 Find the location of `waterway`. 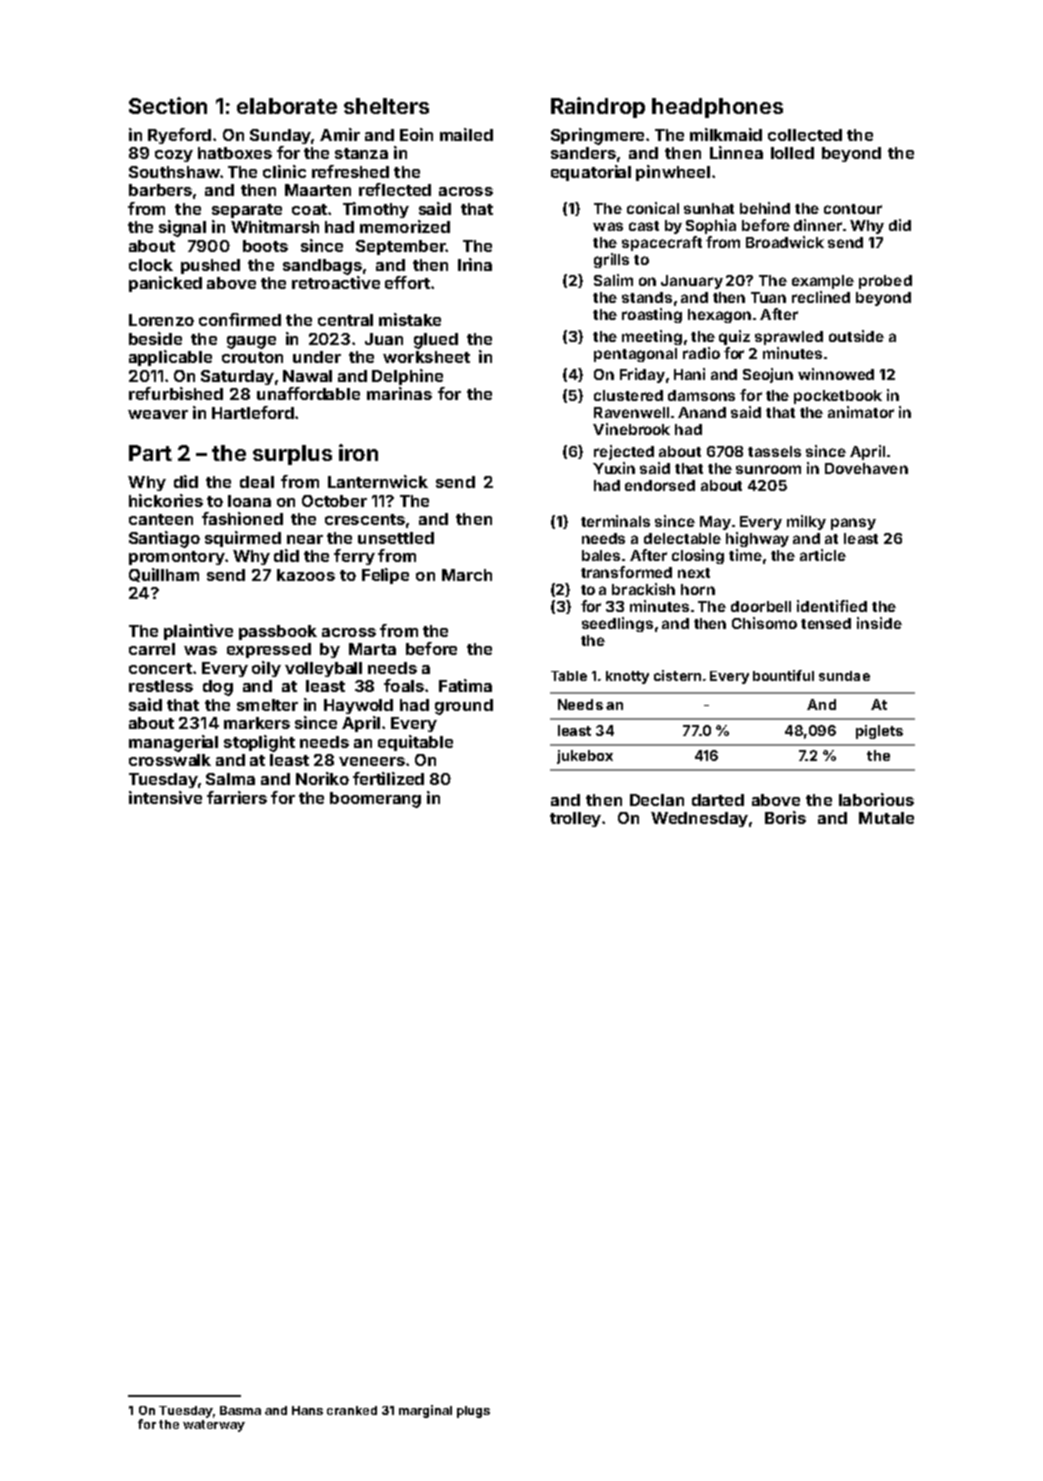

waterway is located at coordinates (214, 1426).
